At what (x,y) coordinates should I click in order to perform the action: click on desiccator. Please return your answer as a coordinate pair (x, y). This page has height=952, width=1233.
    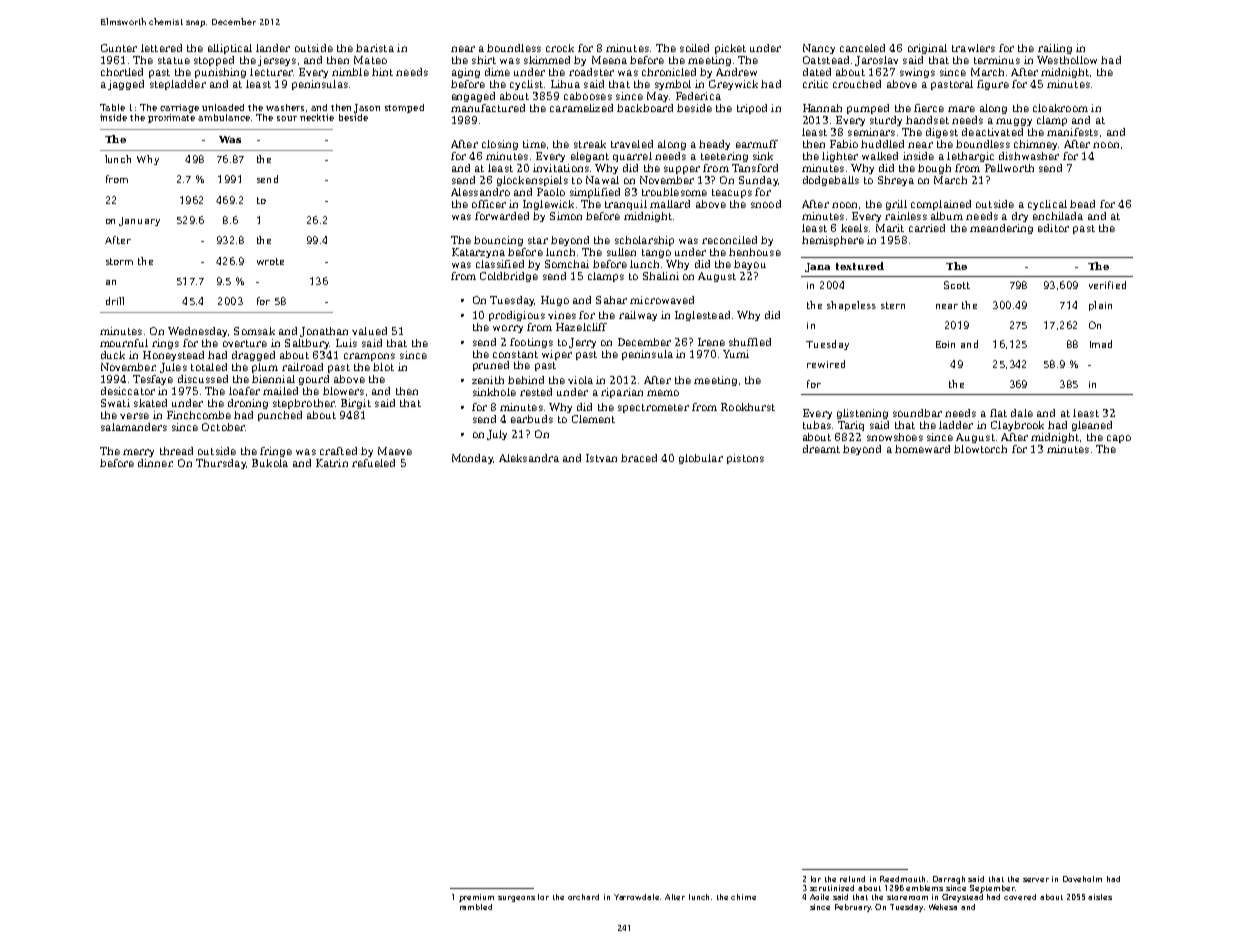
    Looking at the image, I should click on (128, 391).
